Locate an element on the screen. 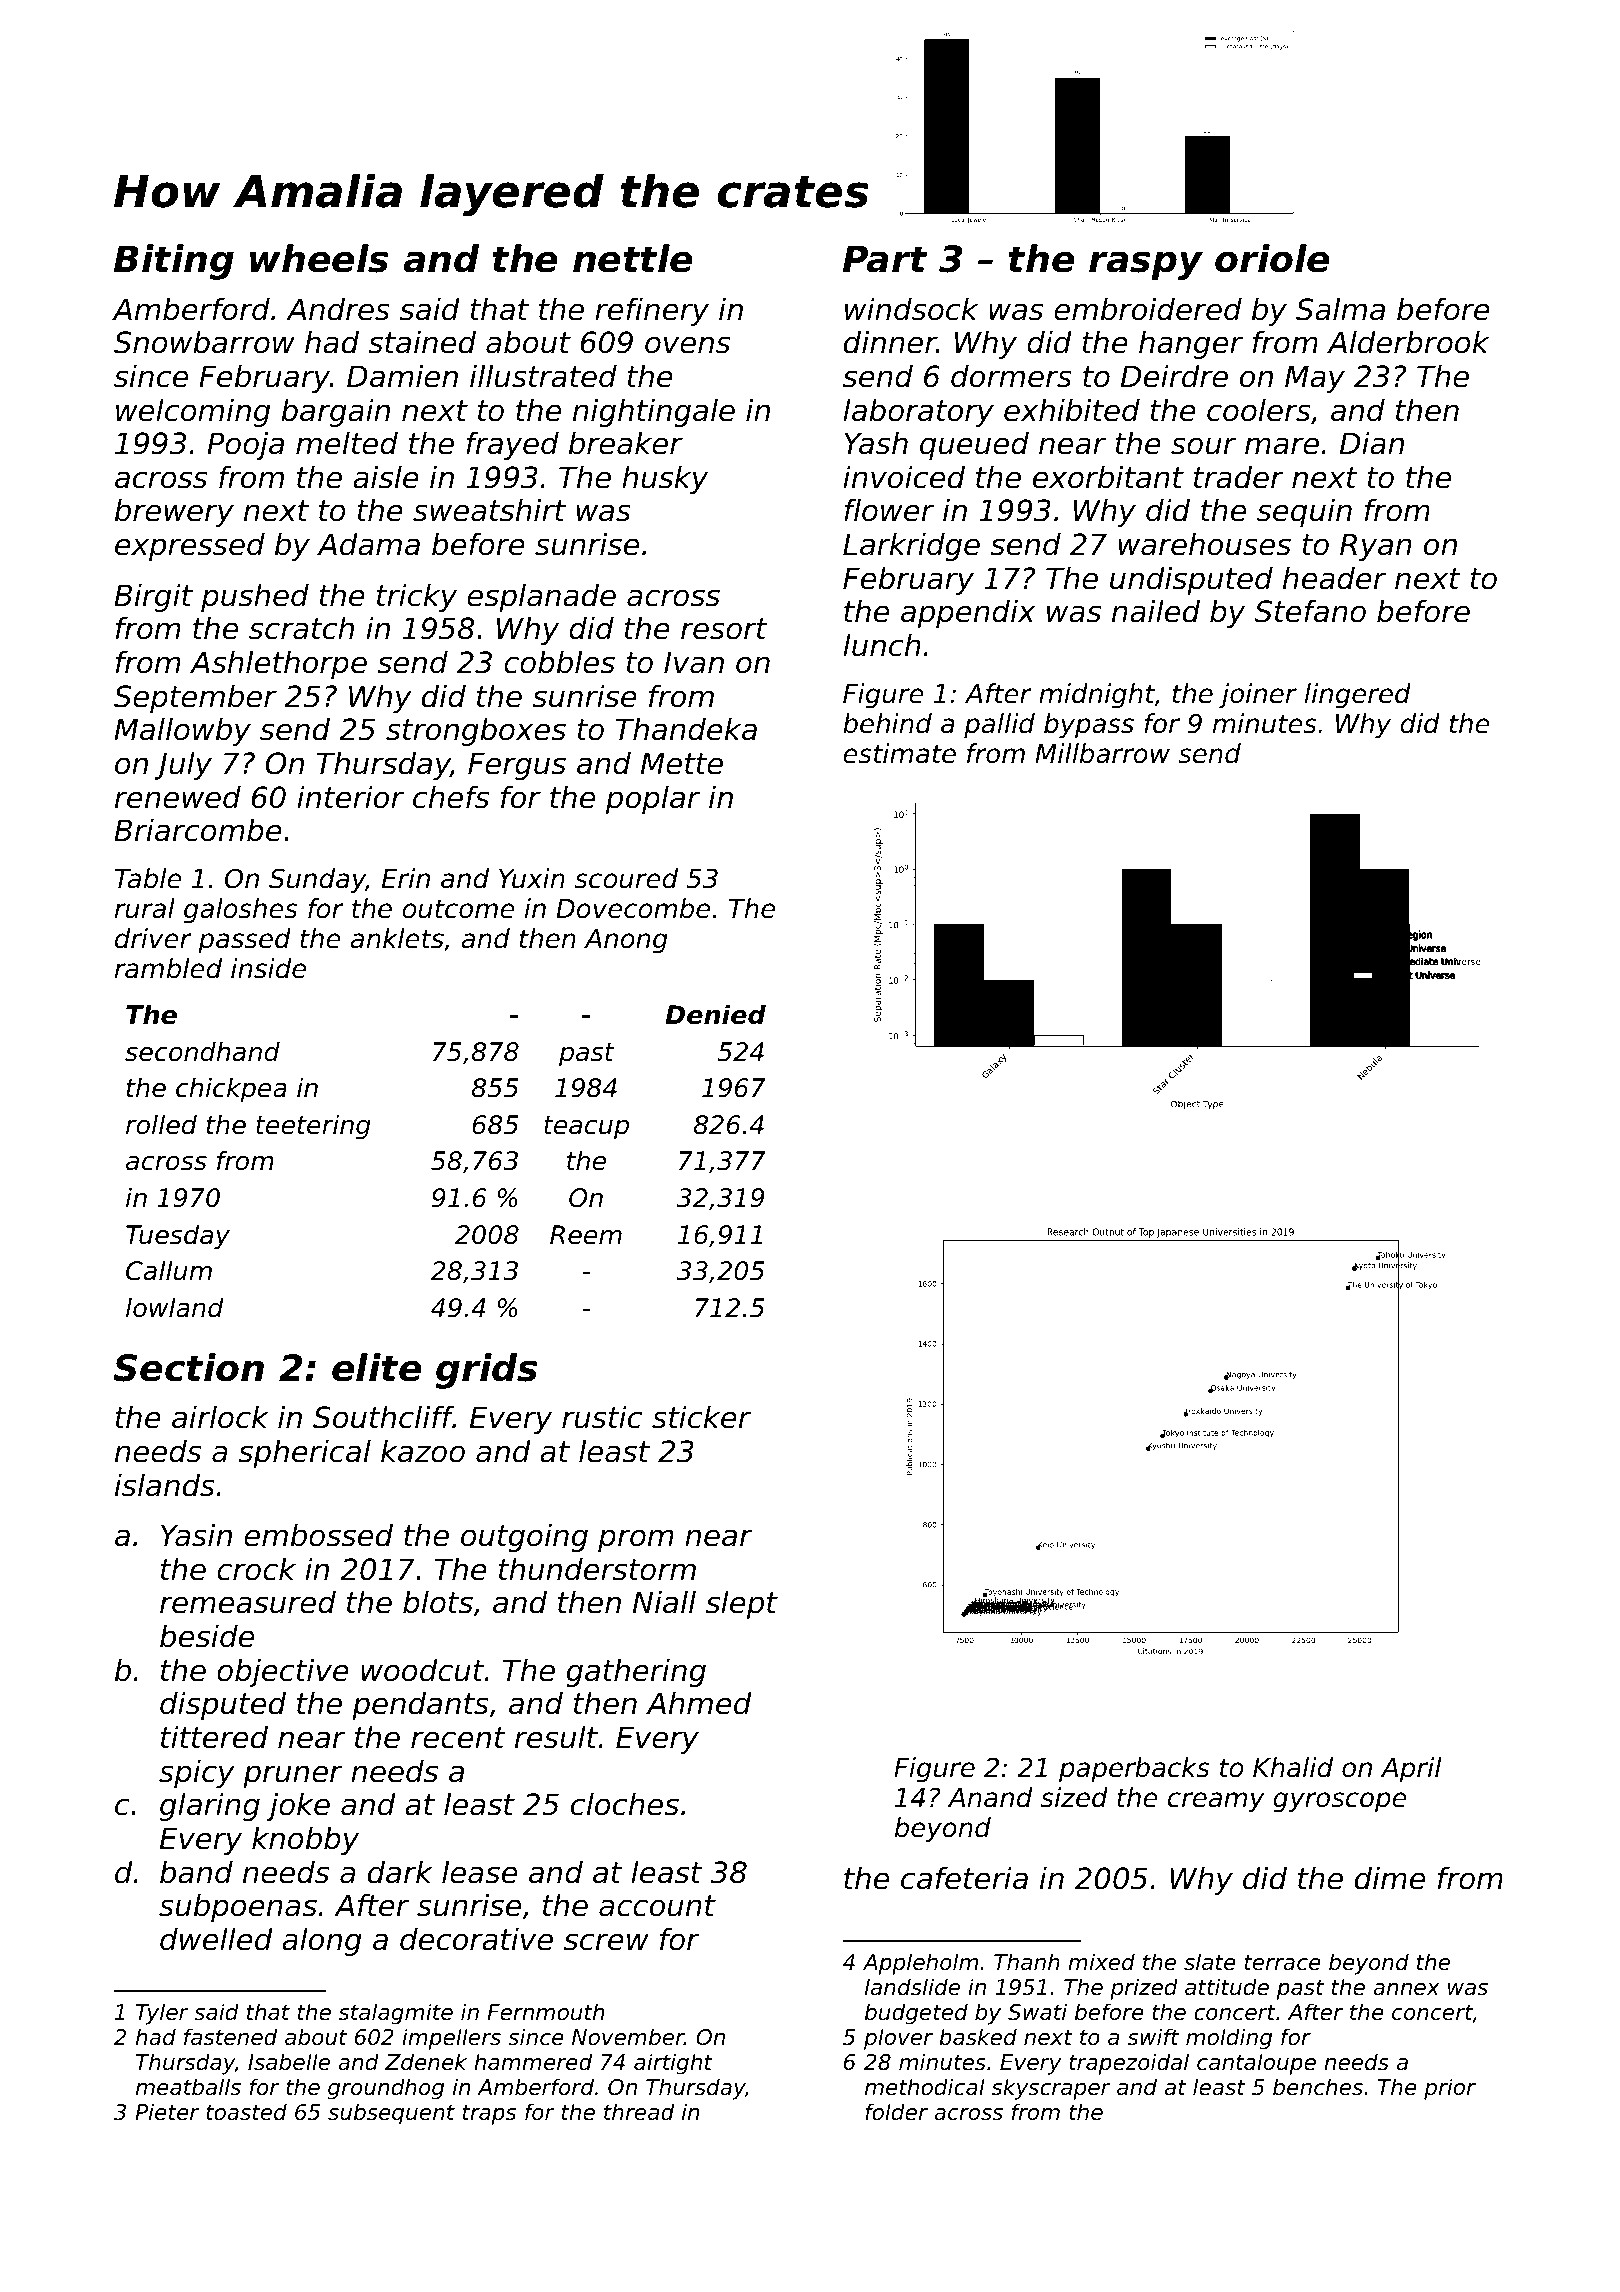  oriole is located at coordinates (1272, 258).
